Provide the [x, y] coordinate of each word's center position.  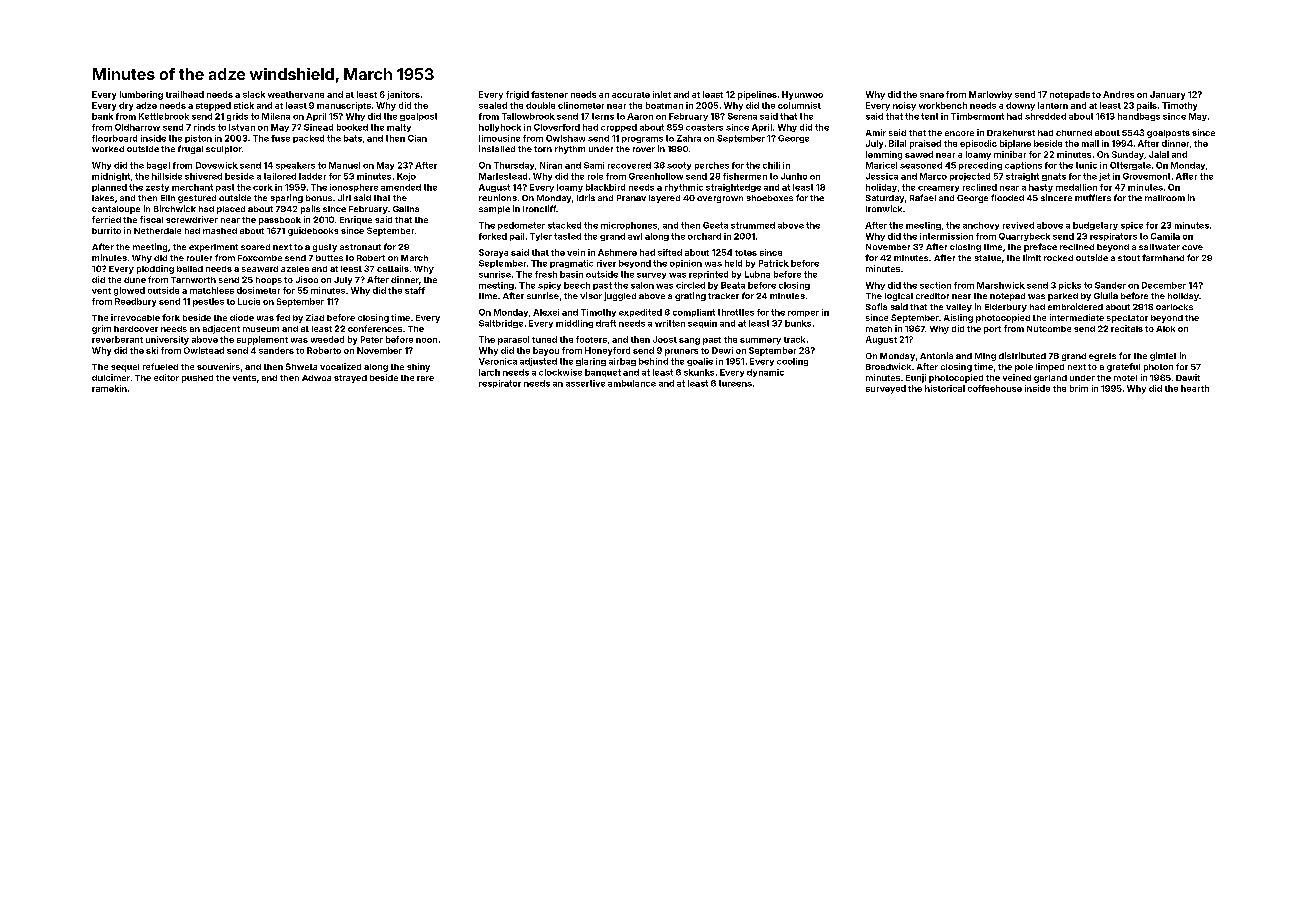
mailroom [1165, 198]
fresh [546, 274]
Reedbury [135, 302]
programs [642, 140]
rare [425, 378]
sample [494, 210]
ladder [312, 176]
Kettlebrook [164, 116]
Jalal [1159, 154]
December [1164, 285]
